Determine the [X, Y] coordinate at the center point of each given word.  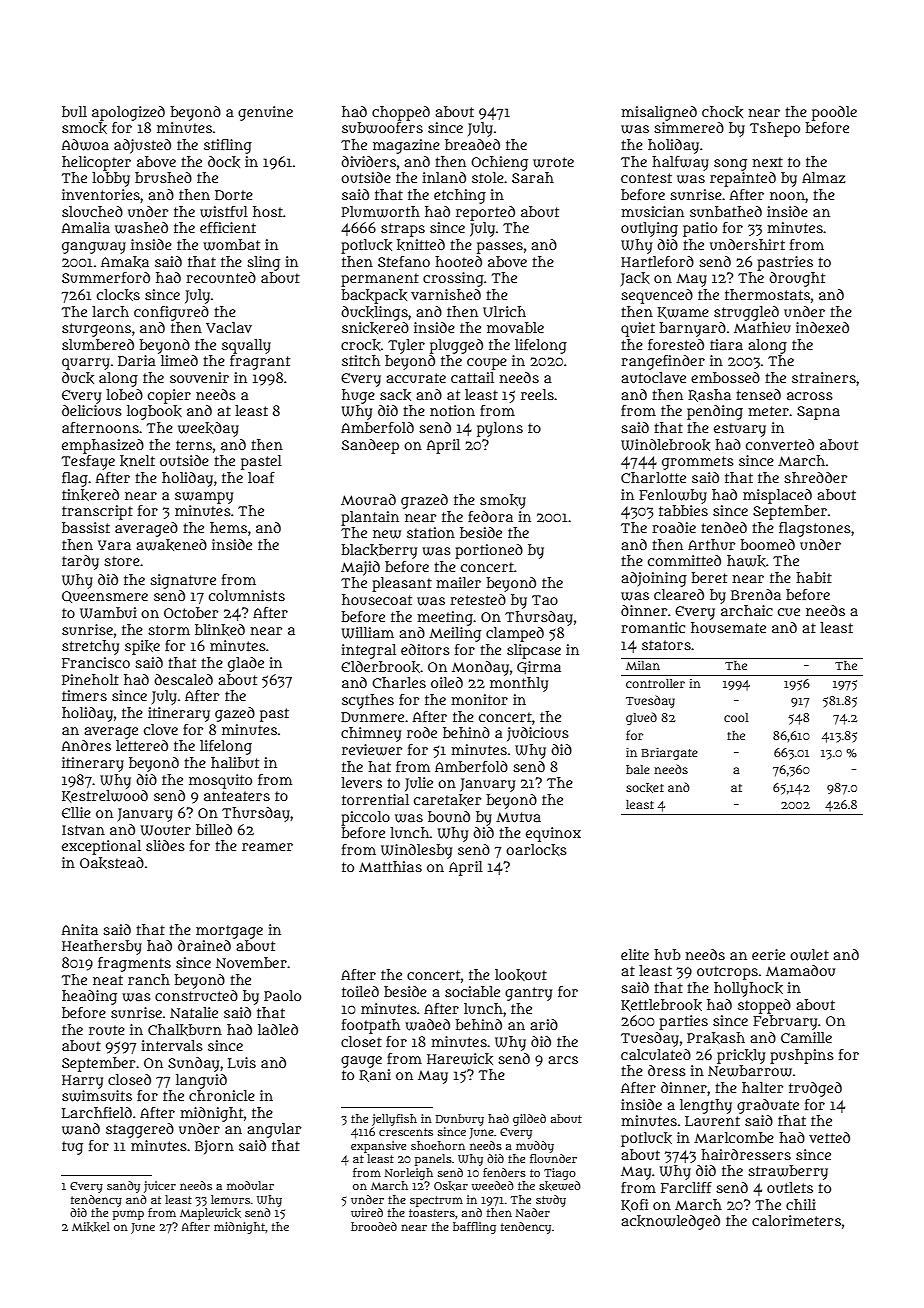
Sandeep [370, 446]
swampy [204, 498]
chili [801, 1204]
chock [722, 112]
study [551, 1201]
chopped [401, 113]
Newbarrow [750, 1071]
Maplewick [210, 1214]
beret [709, 577]
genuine [265, 113]
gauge [361, 1062]
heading [89, 997]
